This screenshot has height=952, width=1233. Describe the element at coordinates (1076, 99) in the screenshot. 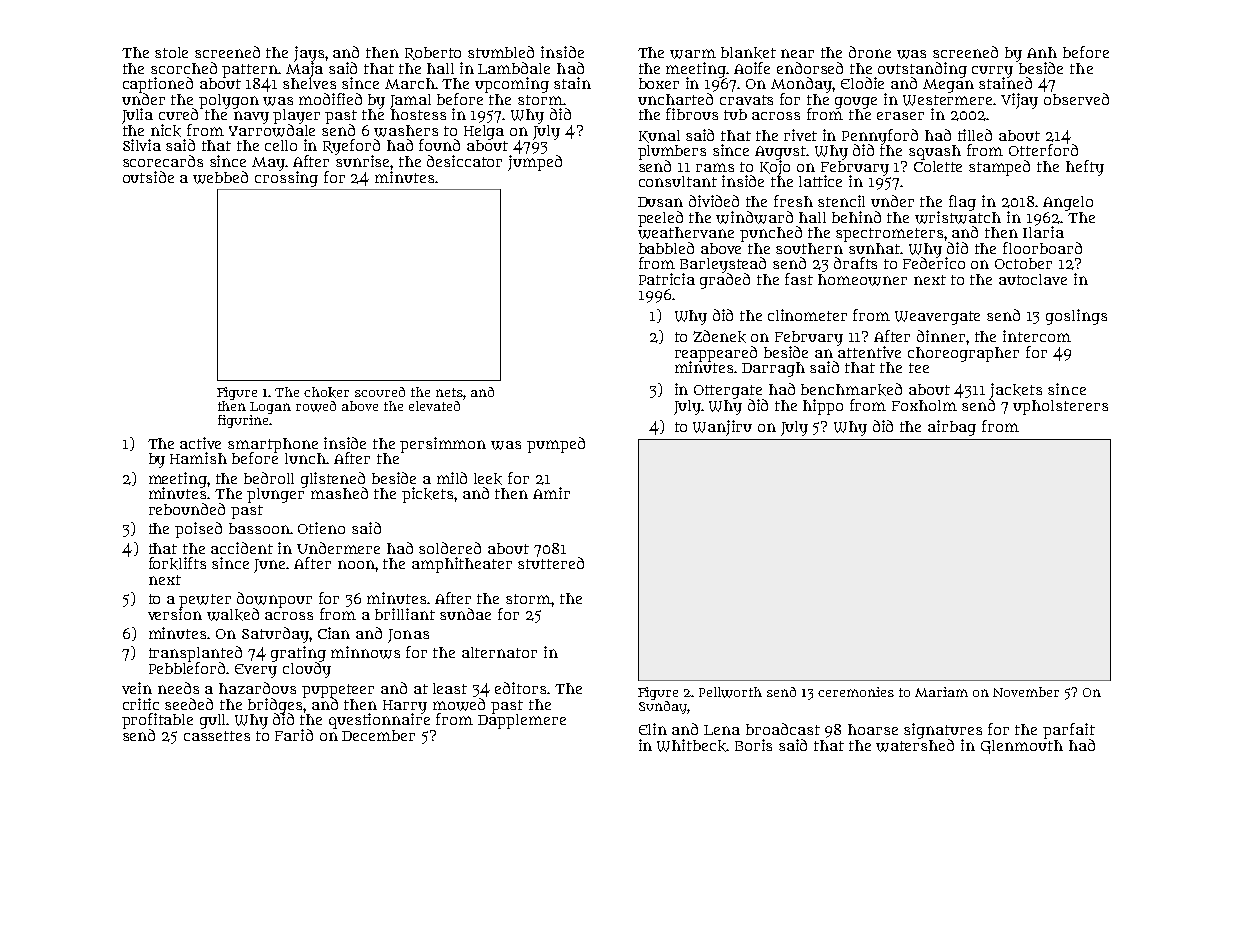

I see `observed` at that location.
